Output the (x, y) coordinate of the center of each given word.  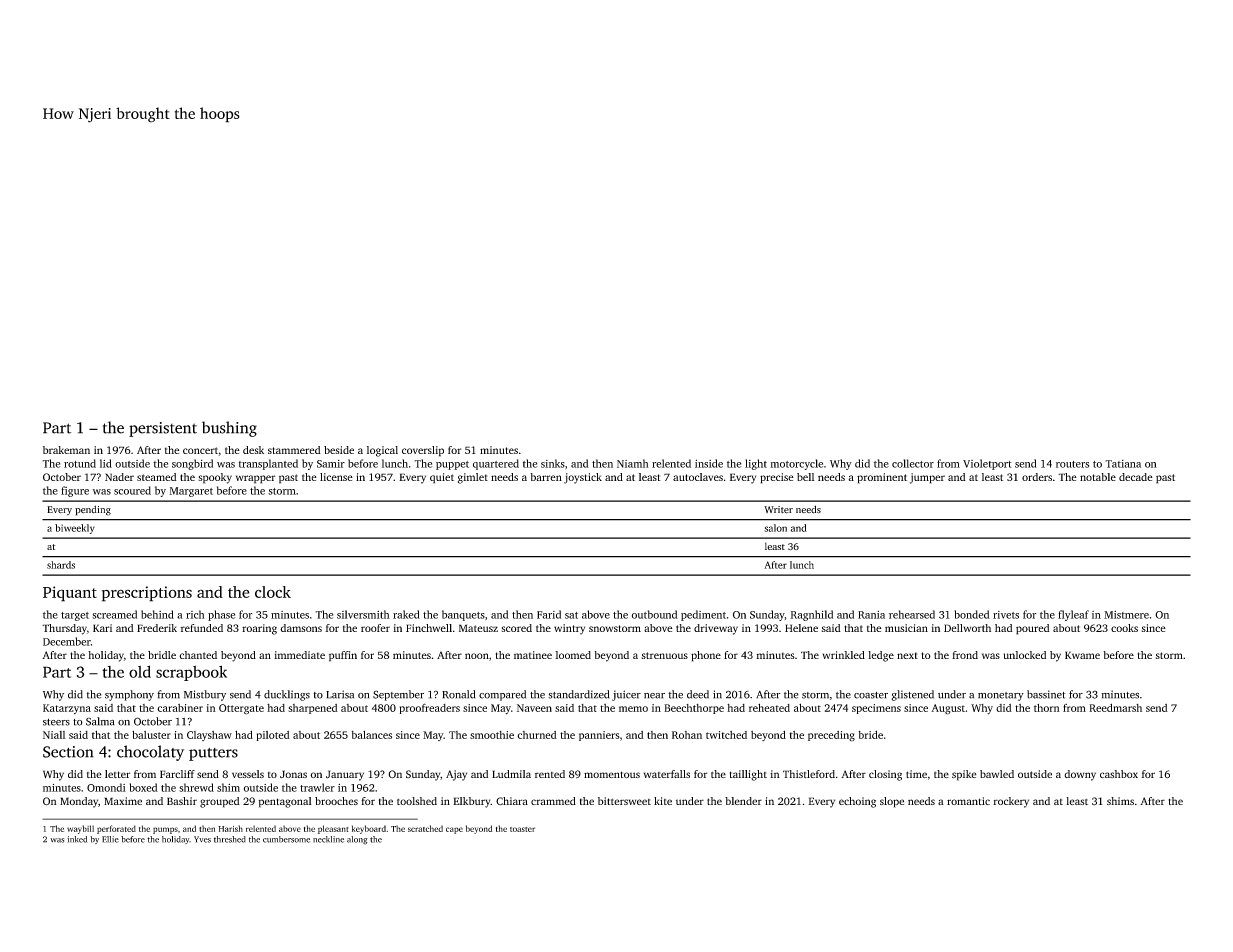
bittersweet (624, 801)
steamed (157, 477)
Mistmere (1126, 615)
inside (709, 463)
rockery (1011, 802)
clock (273, 592)
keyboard (369, 829)
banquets (463, 615)
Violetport (987, 464)
